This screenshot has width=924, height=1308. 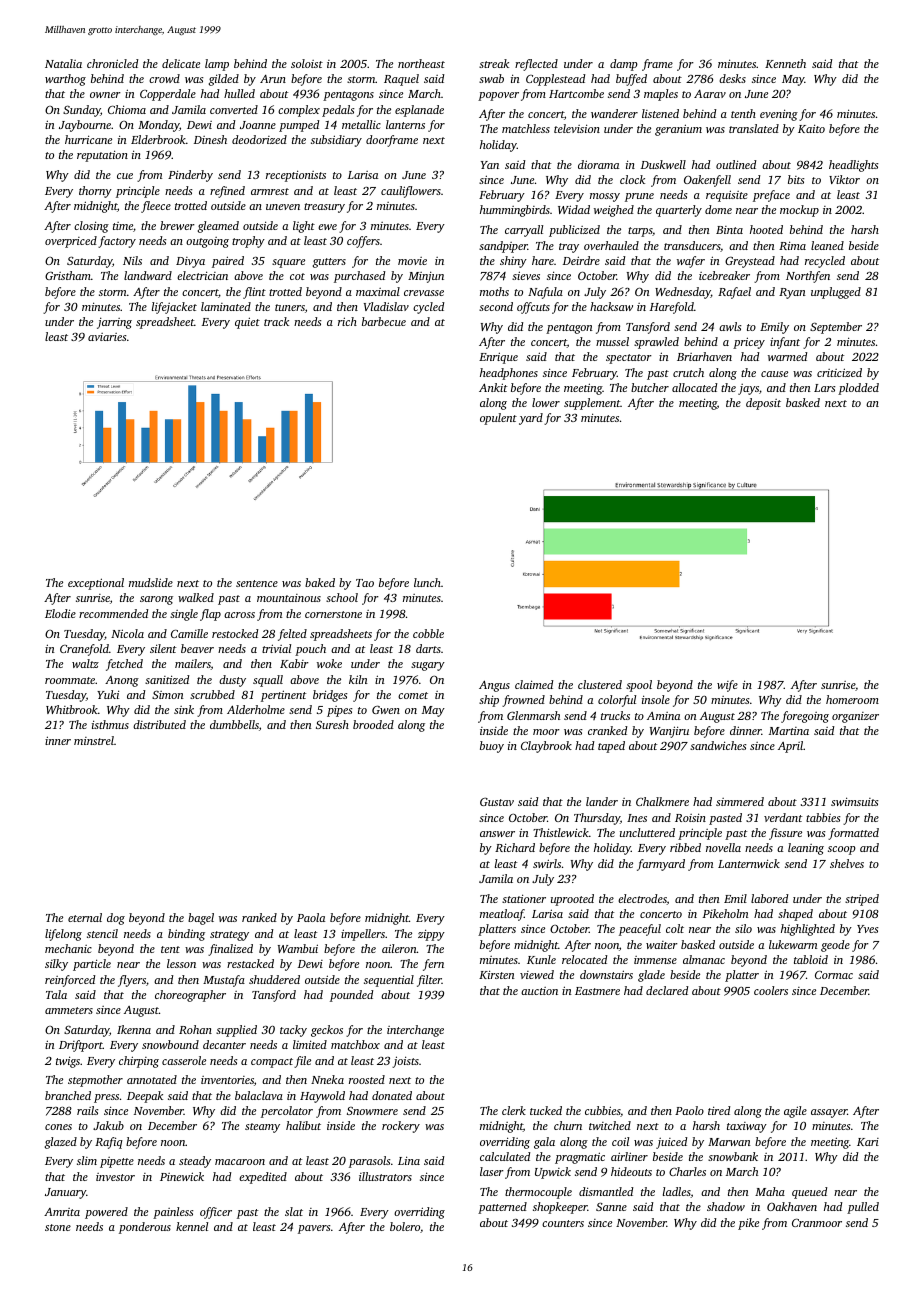 I want to click on Kenneth, so click(x=785, y=63).
